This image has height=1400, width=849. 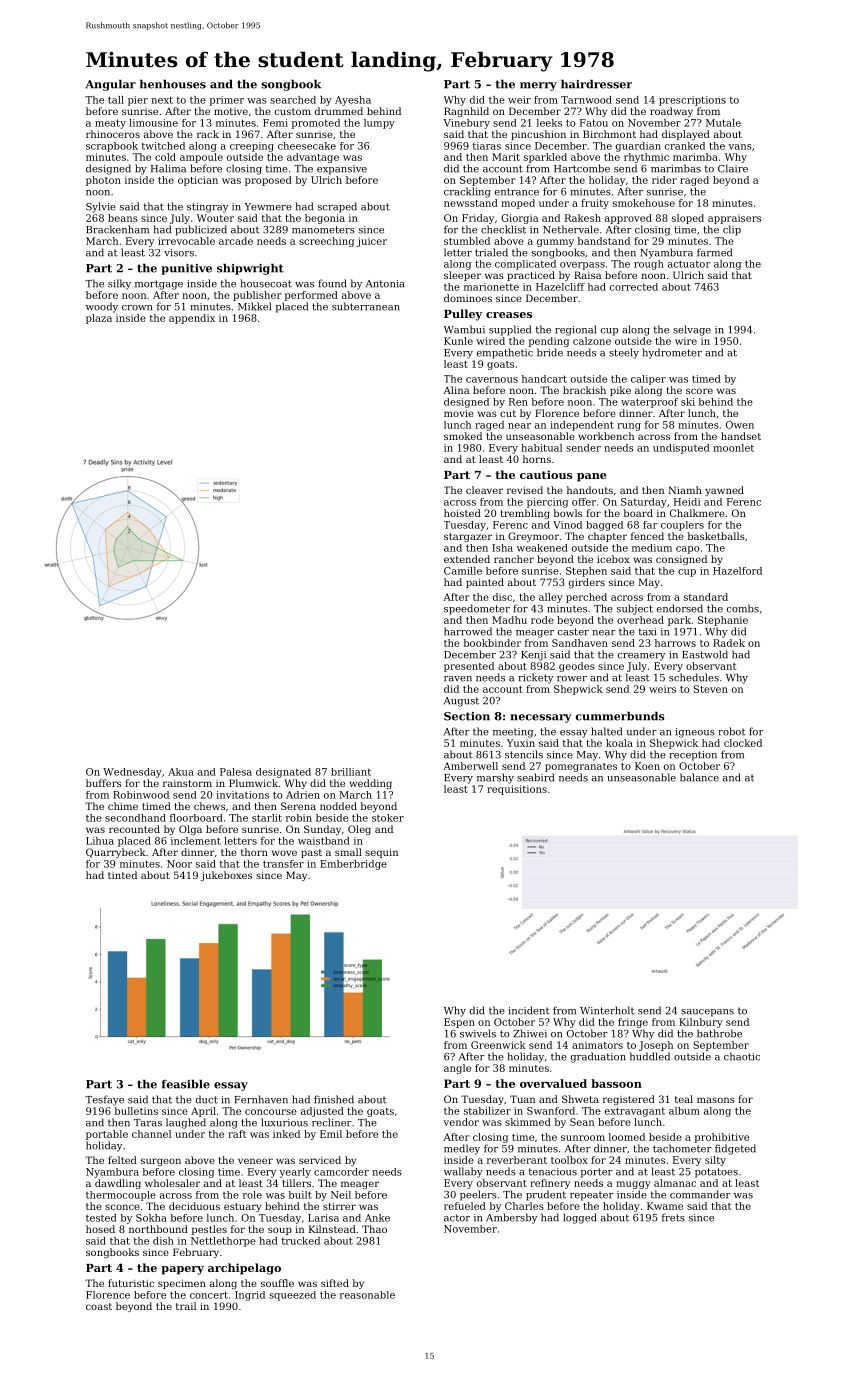 What do you see at coordinates (462, 513) in the image?
I see `hoisted` at bounding box center [462, 513].
